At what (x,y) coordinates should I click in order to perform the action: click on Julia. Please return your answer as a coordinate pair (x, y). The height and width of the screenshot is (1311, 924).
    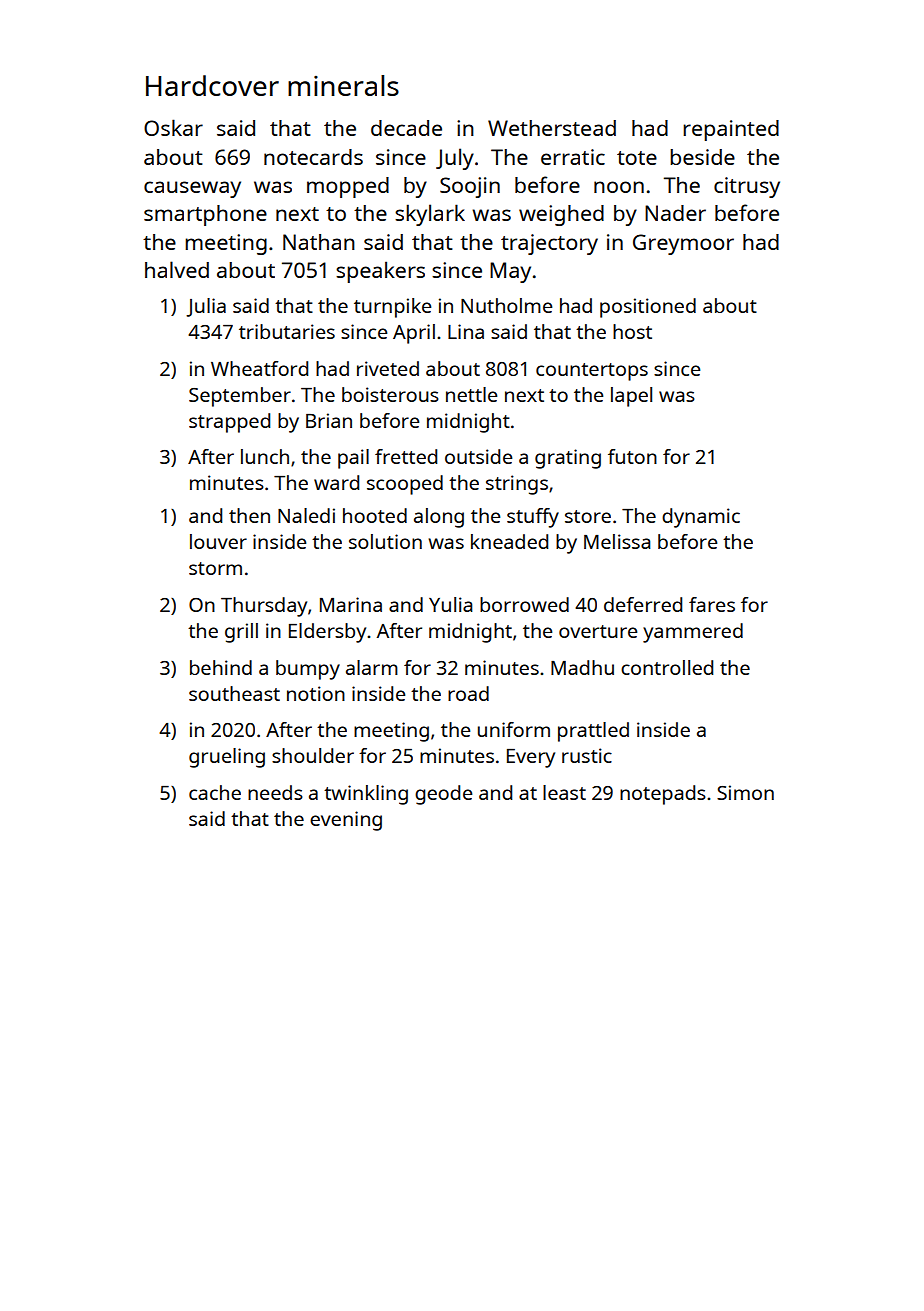
    Looking at the image, I should click on (206, 307).
